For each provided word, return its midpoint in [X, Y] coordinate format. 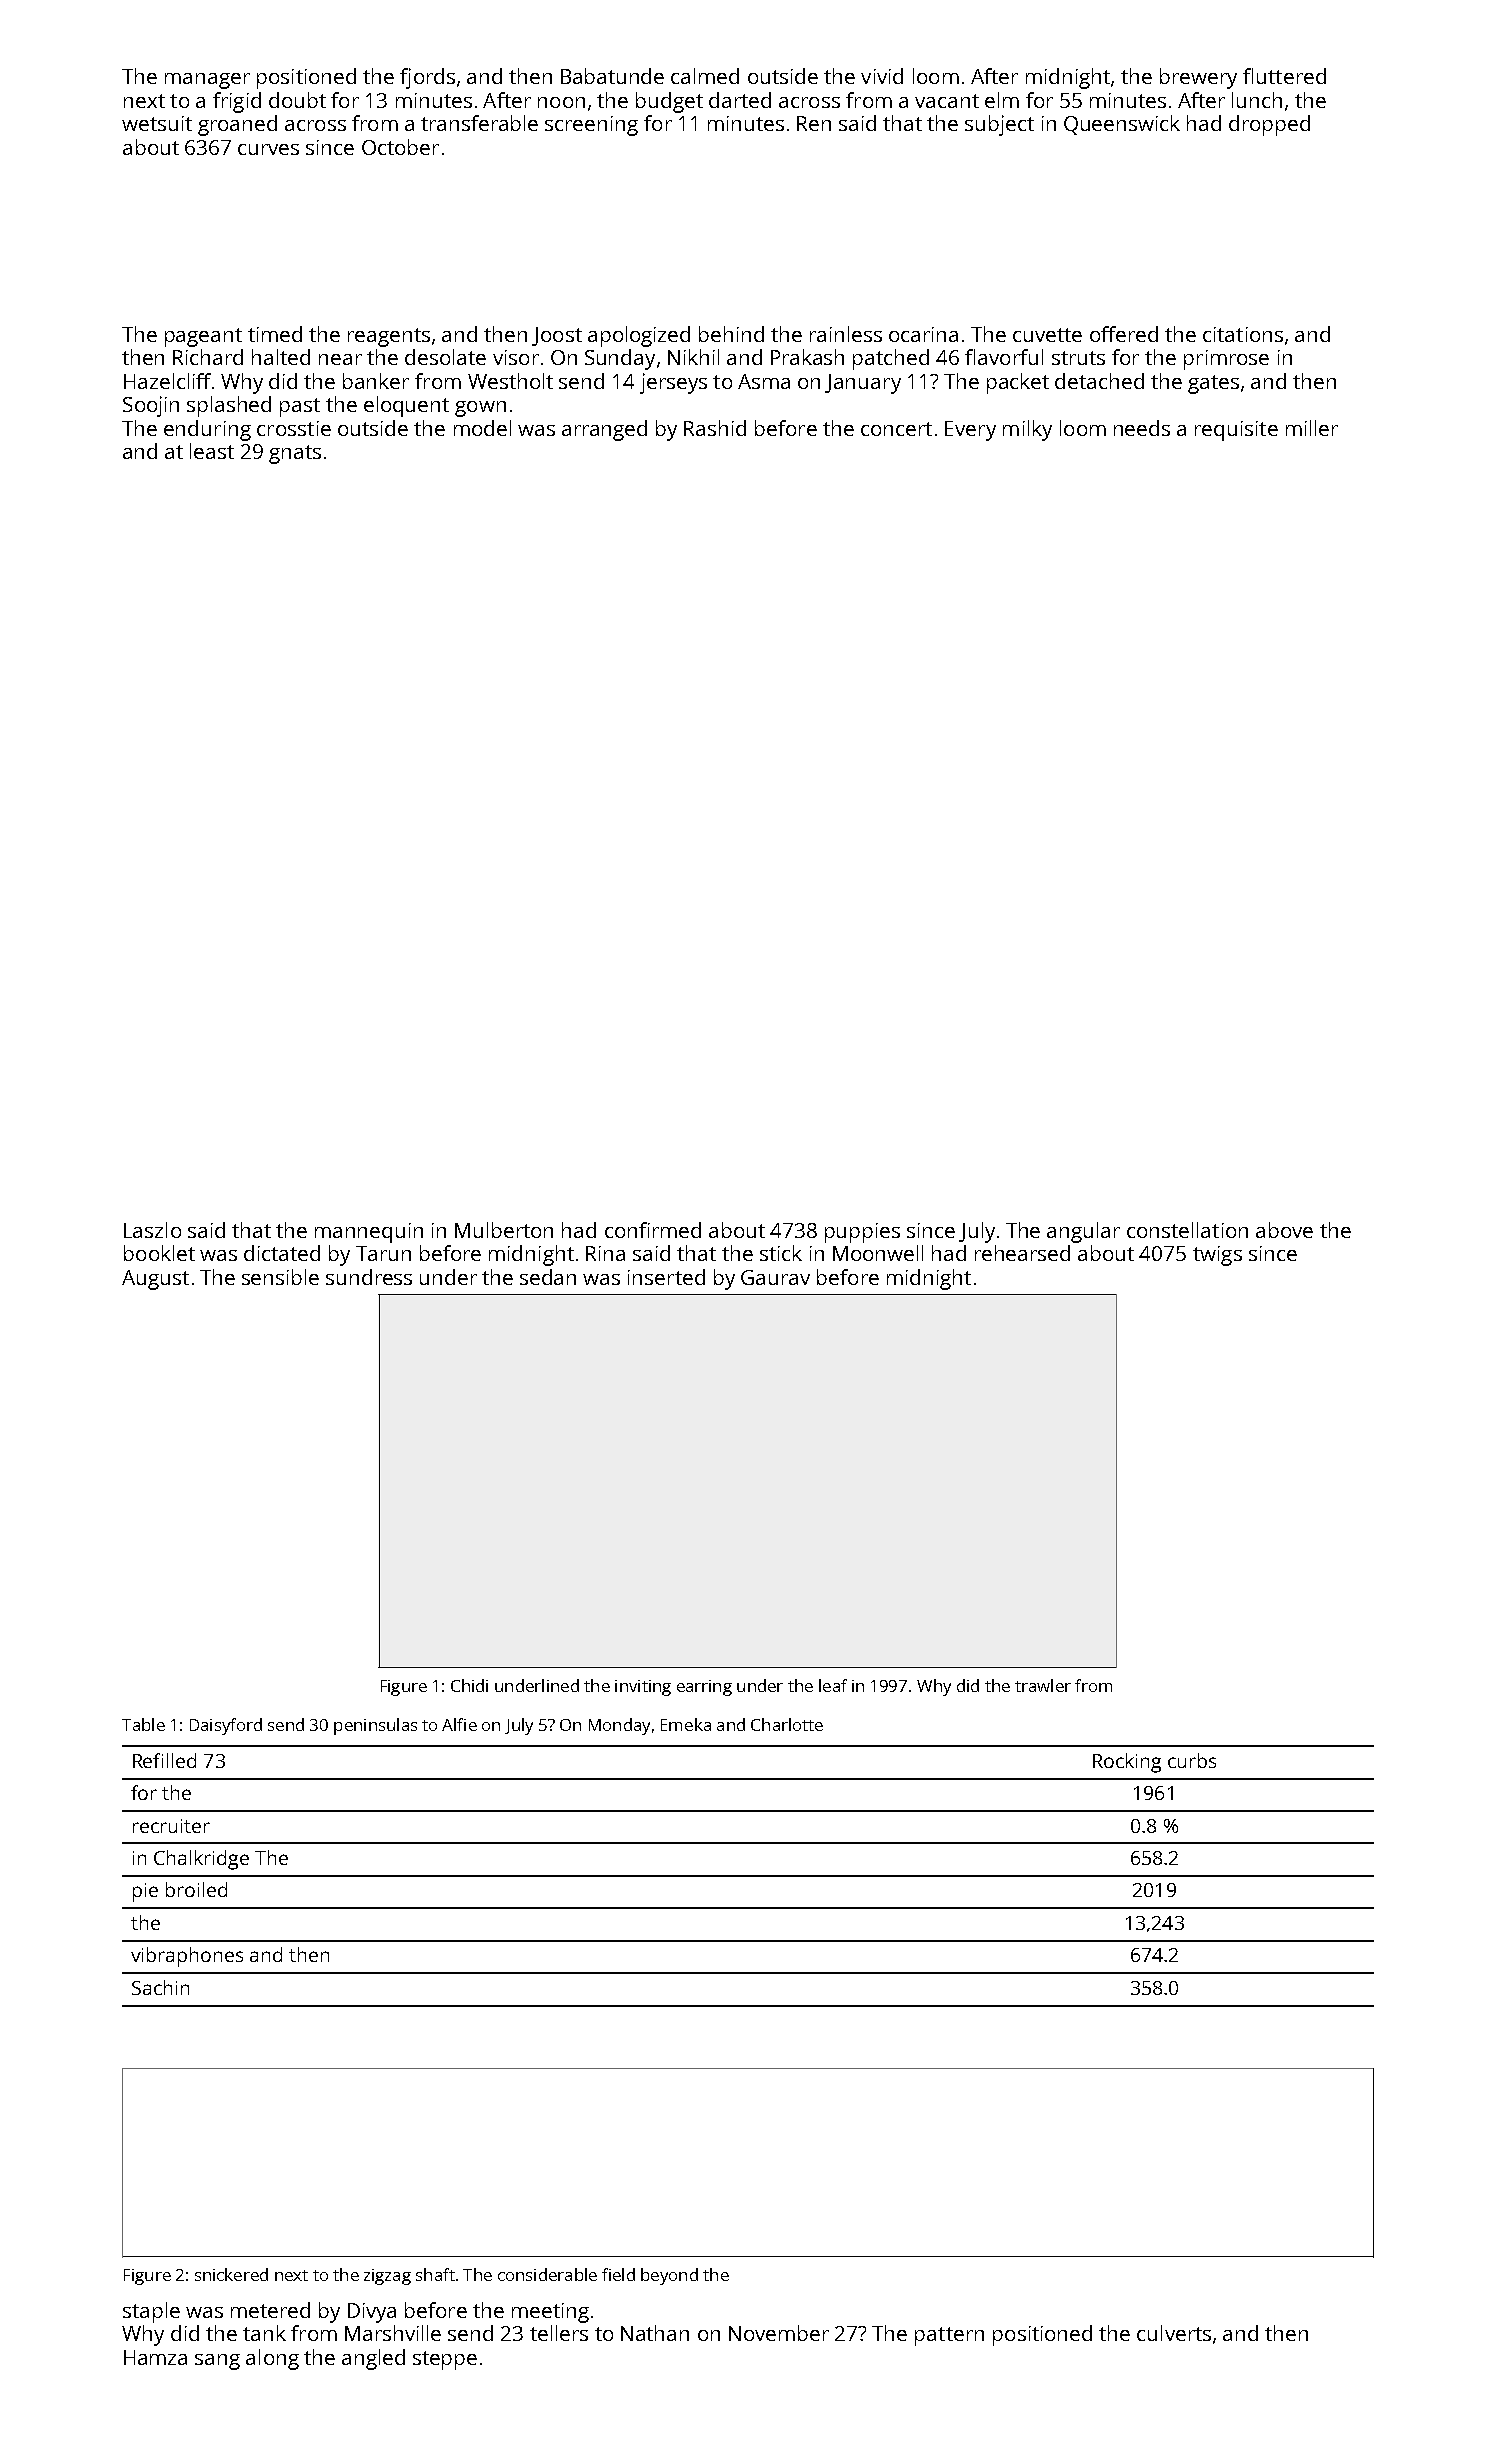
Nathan [655, 2333]
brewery [1198, 78]
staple [151, 2312]
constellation [1187, 1230]
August [155, 1280]
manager [207, 81]
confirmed [653, 1230]
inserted [666, 1277]
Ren [814, 123]
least [212, 451]
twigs [1217, 1256]
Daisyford [226, 1726]
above [1284, 1230]
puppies [862, 1233]
